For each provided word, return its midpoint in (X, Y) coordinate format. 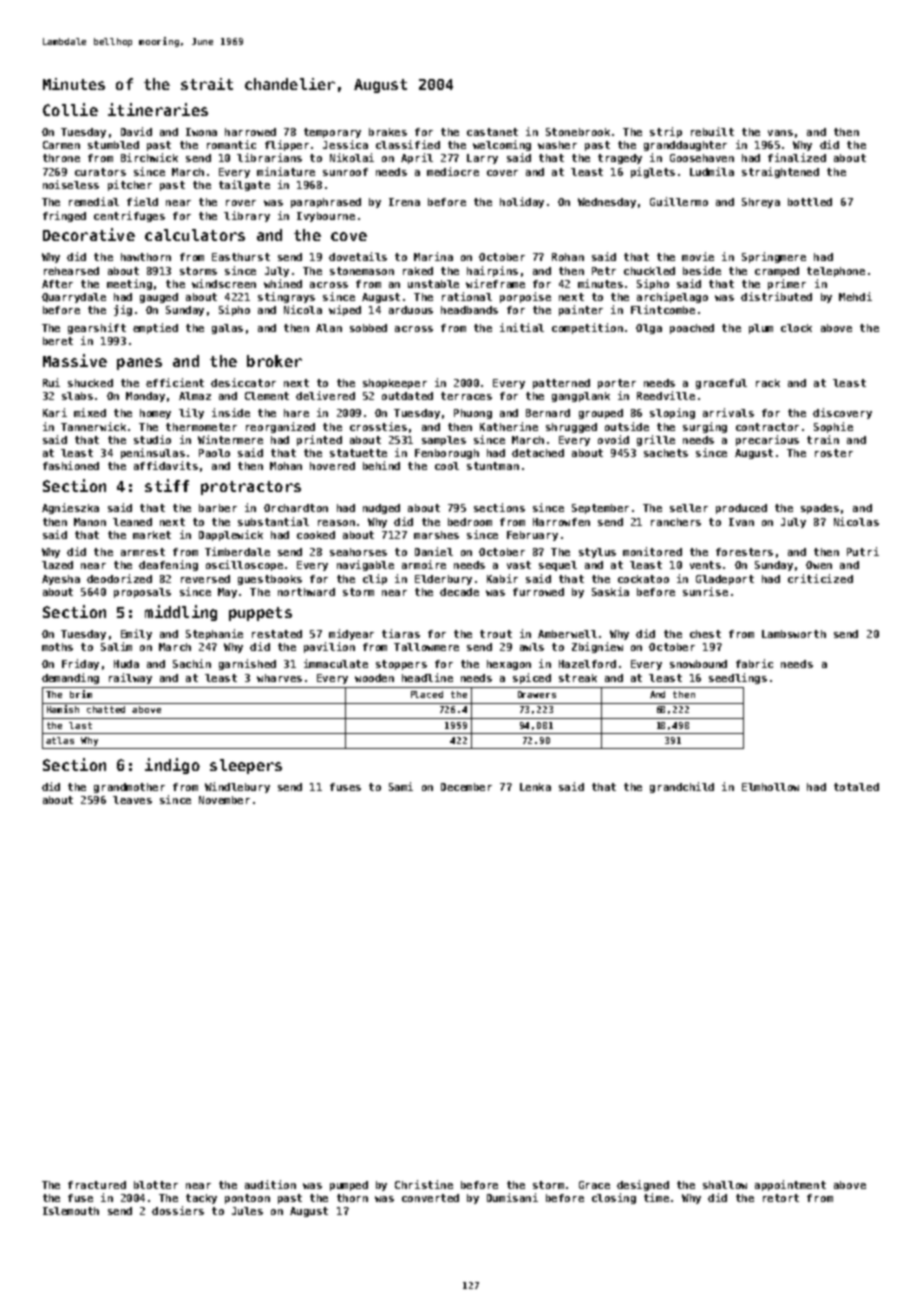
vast (519, 565)
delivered (325, 395)
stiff (167, 485)
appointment (790, 1185)
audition (270, 1184)
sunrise (705, 591)
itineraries (158, 109)
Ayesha (61, 580)
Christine (424, 1184)
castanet (492, 132)
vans (780, 133)
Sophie (833, 427)
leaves (132, 800)
